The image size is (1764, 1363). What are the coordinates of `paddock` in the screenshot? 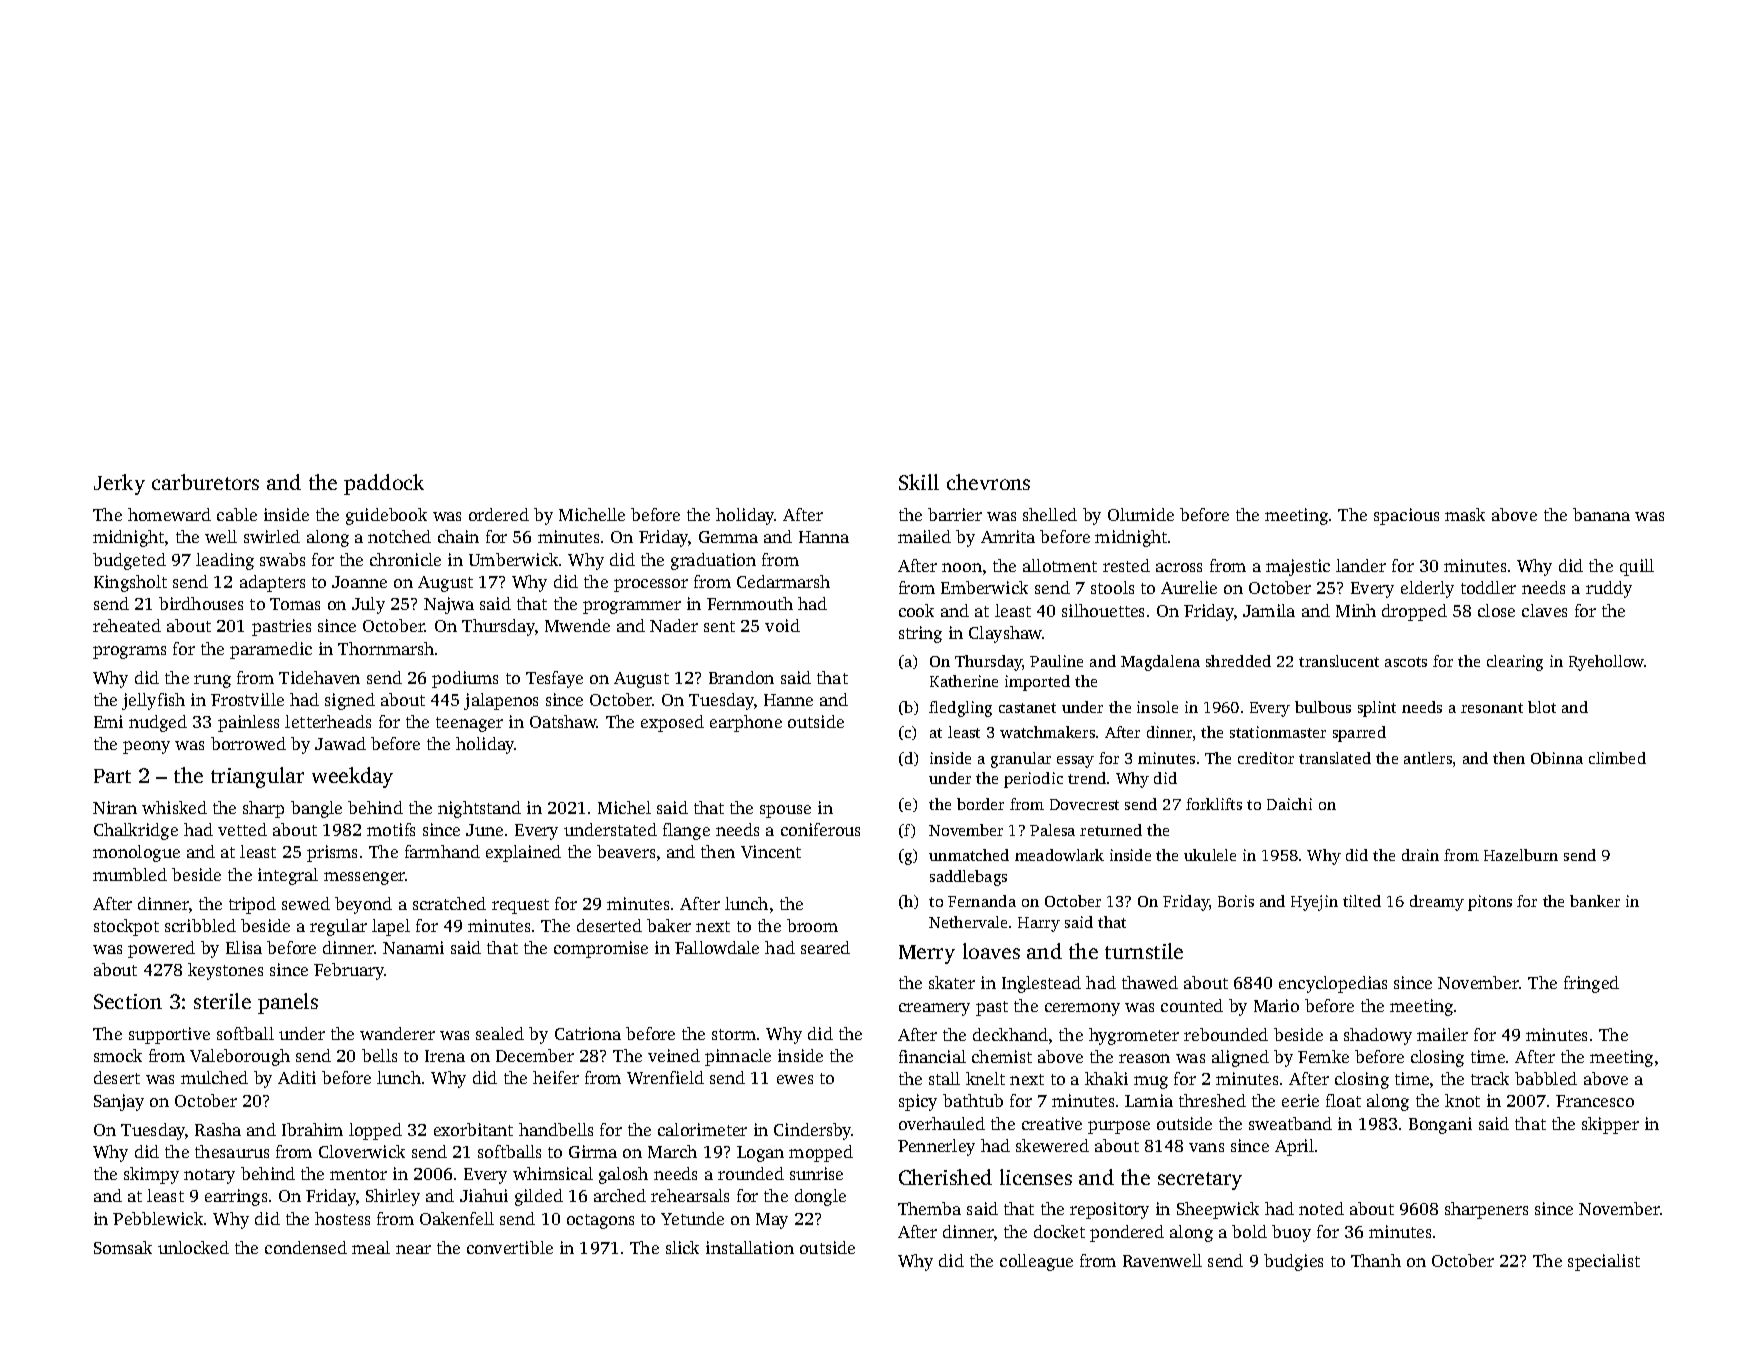 It's located at (384, 484).
